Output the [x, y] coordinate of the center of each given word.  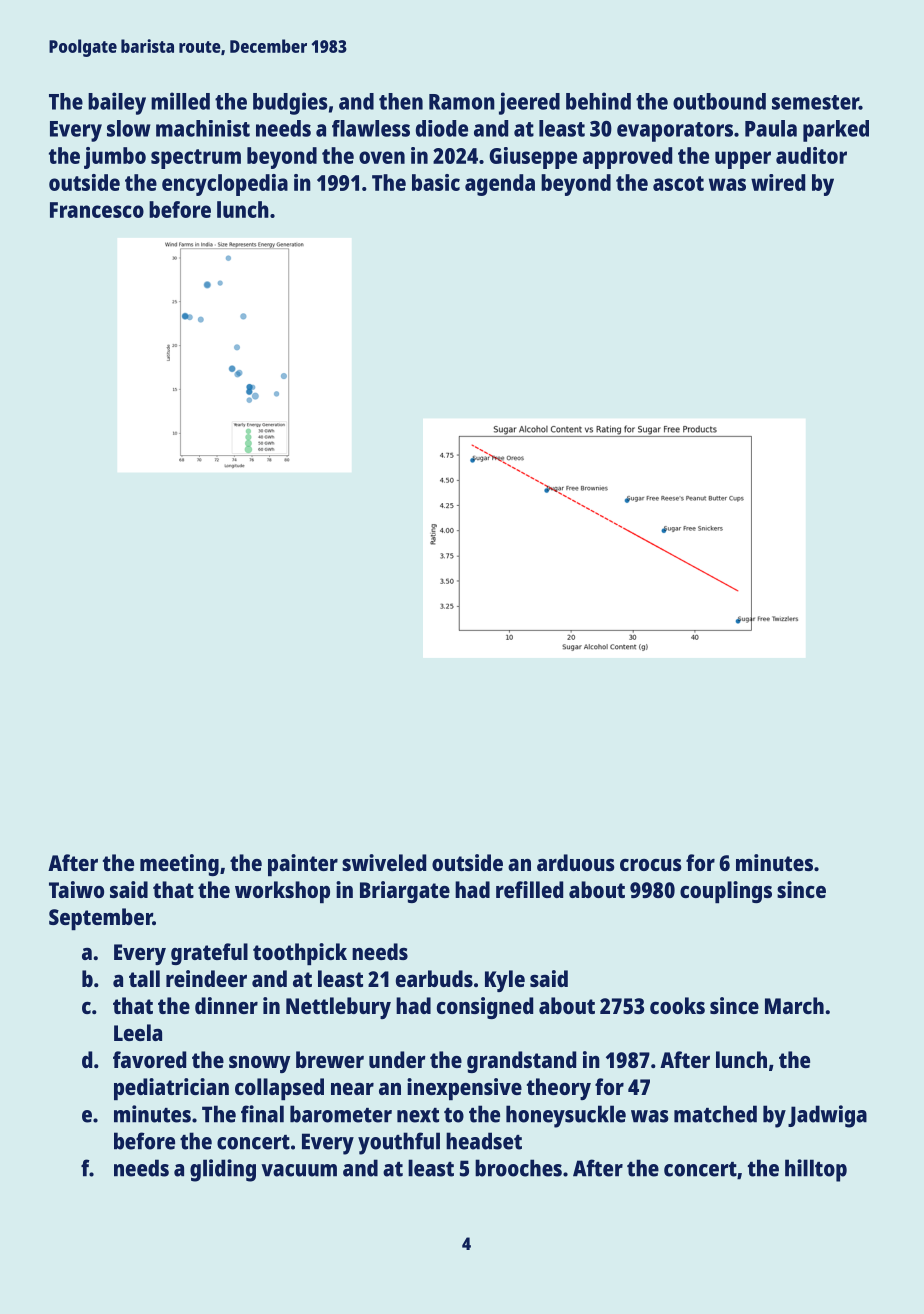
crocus [651, 865]
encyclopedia [225, 185]
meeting [179, 865]
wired [778, 182]
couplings [726, 892]
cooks [677, 1005]
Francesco [97, 210]
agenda [500, 185]
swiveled [384, 862]
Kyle [505, 981]
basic [436, 182]
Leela [138, 1032]
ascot [678, 183]
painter [303, 865]
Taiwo [76, 889]
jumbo [115, 158]
